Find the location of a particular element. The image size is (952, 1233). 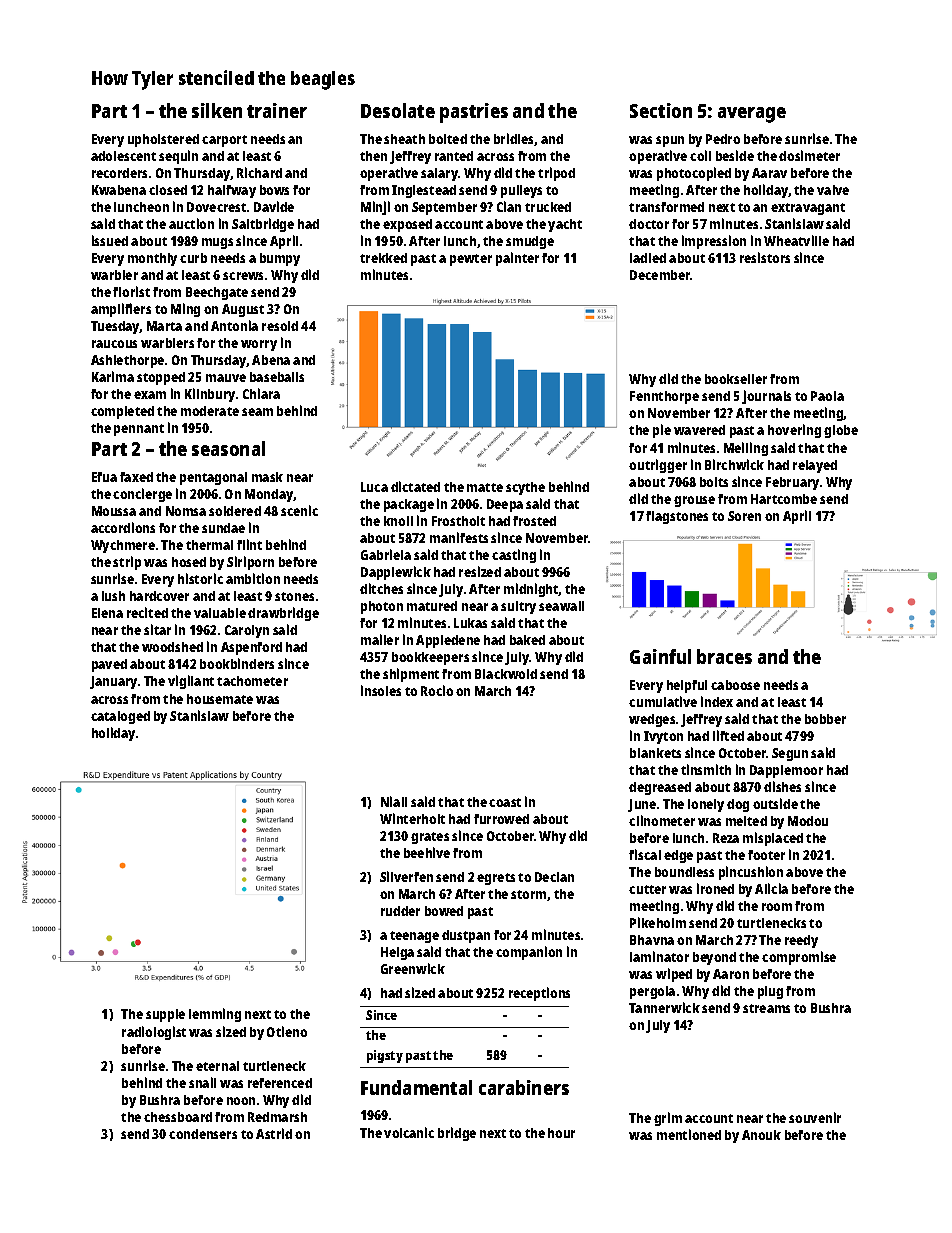

Dovecrest is located at coordinates (216, 207).
